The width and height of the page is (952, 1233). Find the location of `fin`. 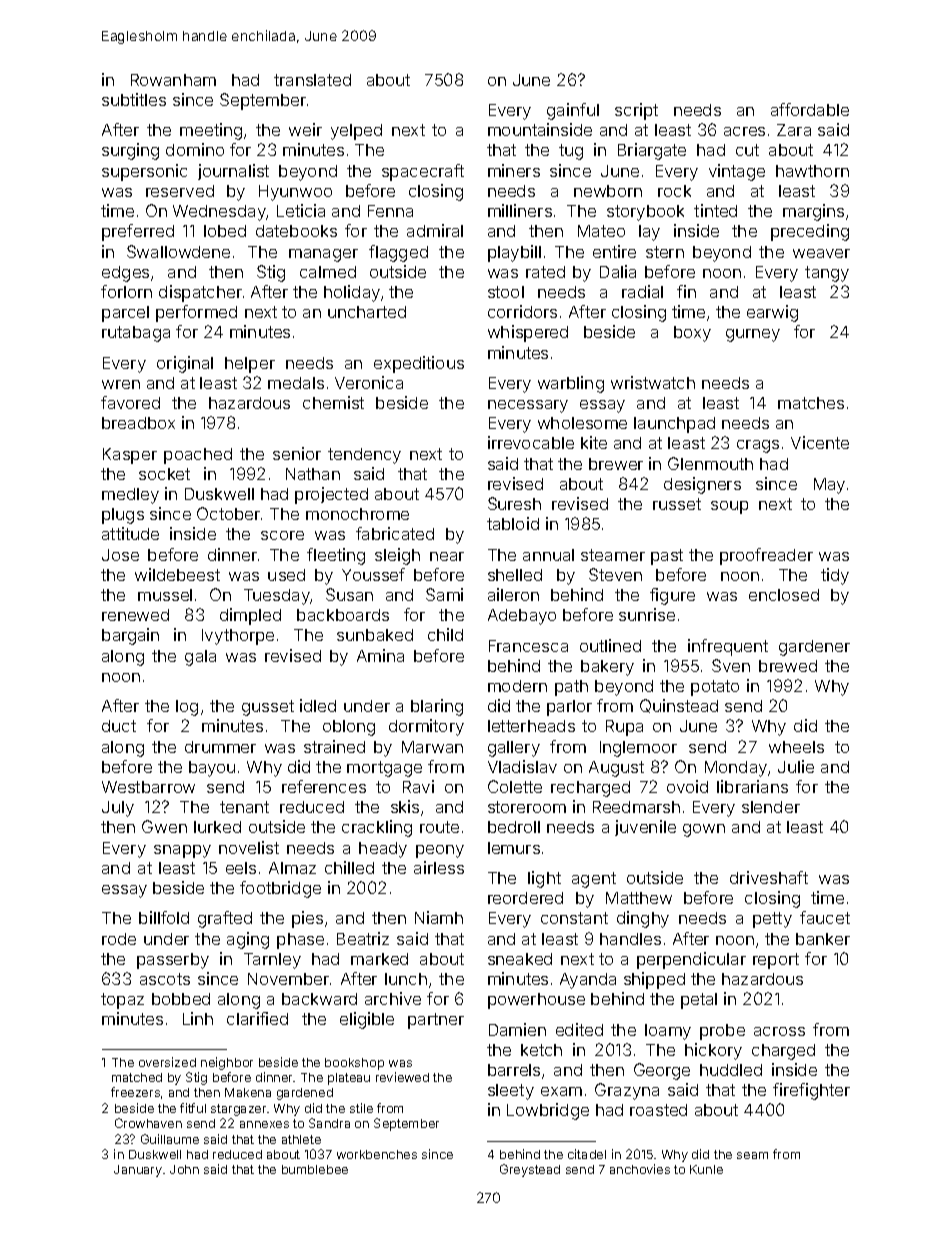

fin is located at coordinates (686, 291).
